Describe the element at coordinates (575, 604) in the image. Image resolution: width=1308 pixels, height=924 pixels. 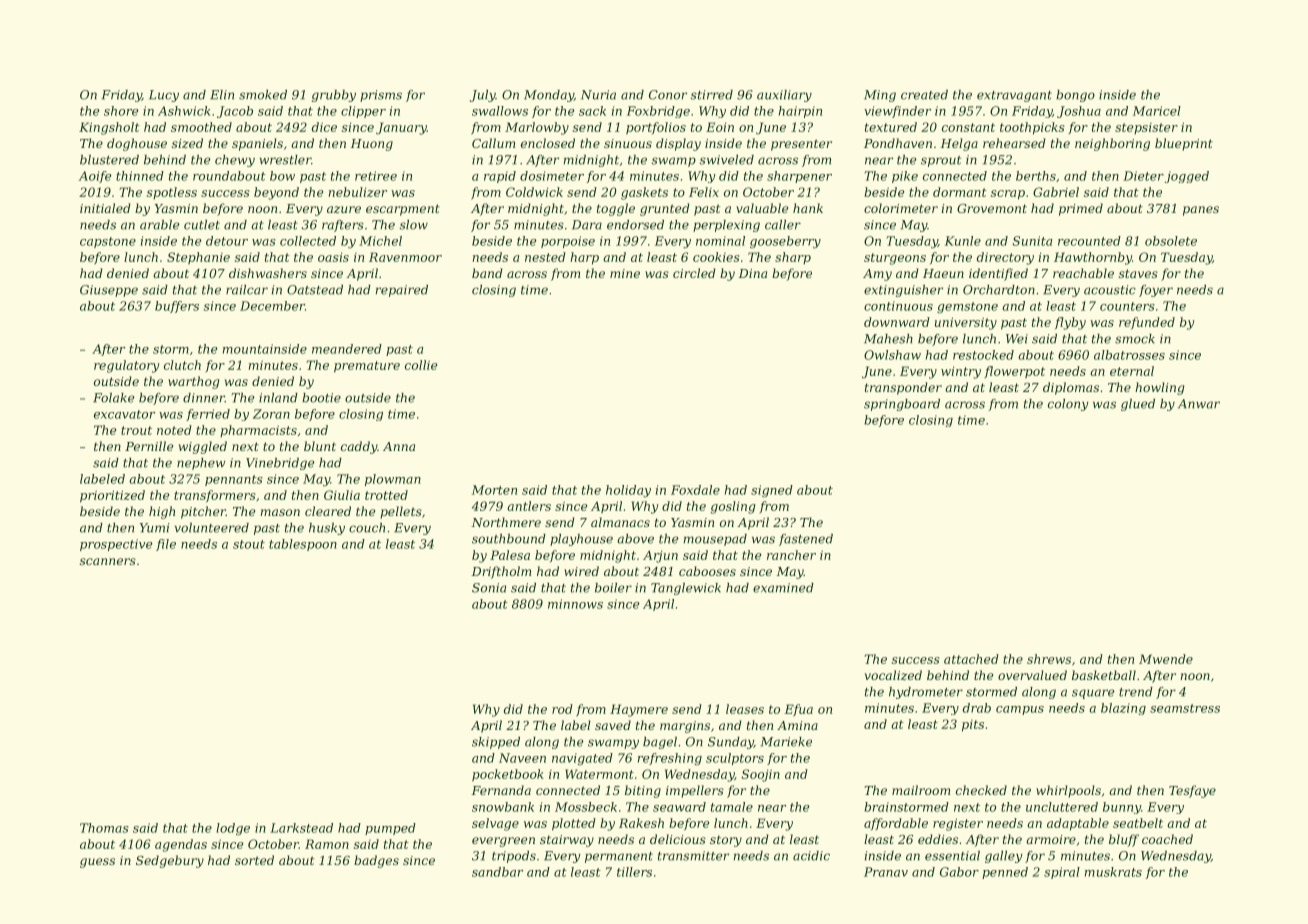
I see `minnows` at that location.
